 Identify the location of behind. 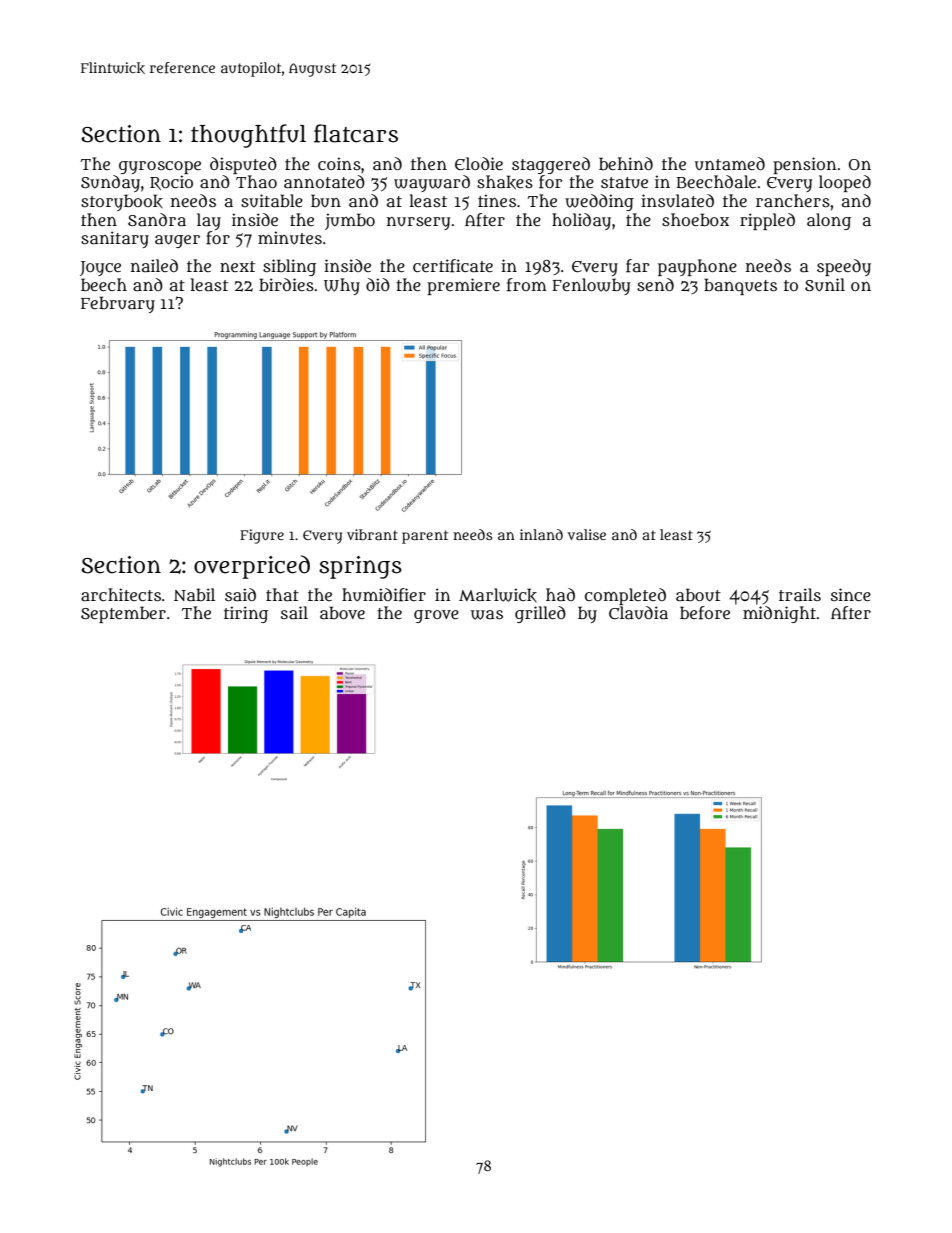
(626, 163).
